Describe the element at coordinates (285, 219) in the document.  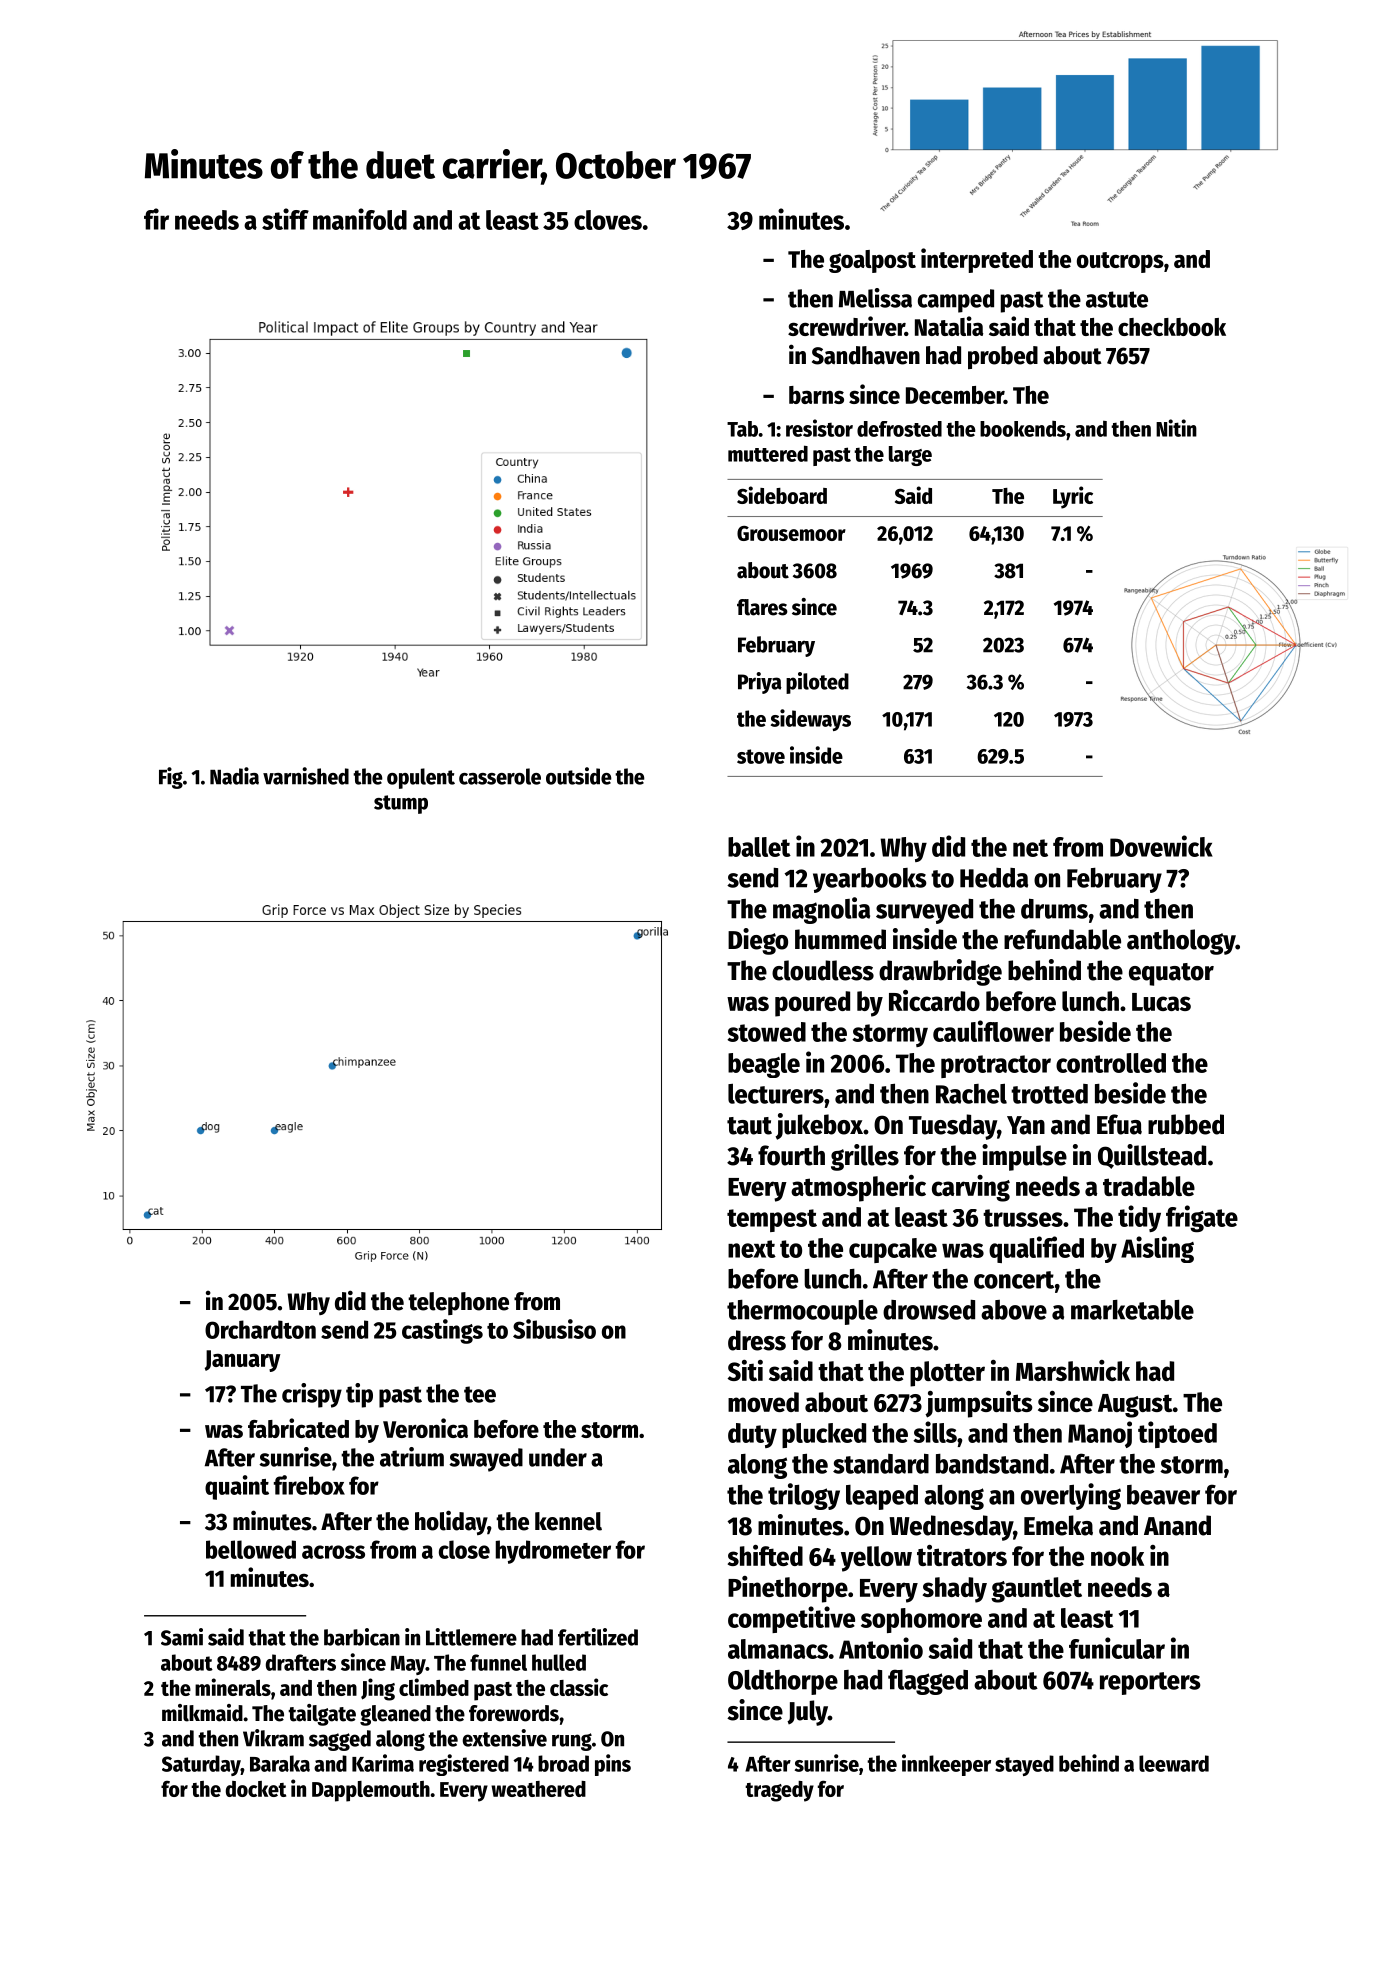
I see `stiff` at that location.
